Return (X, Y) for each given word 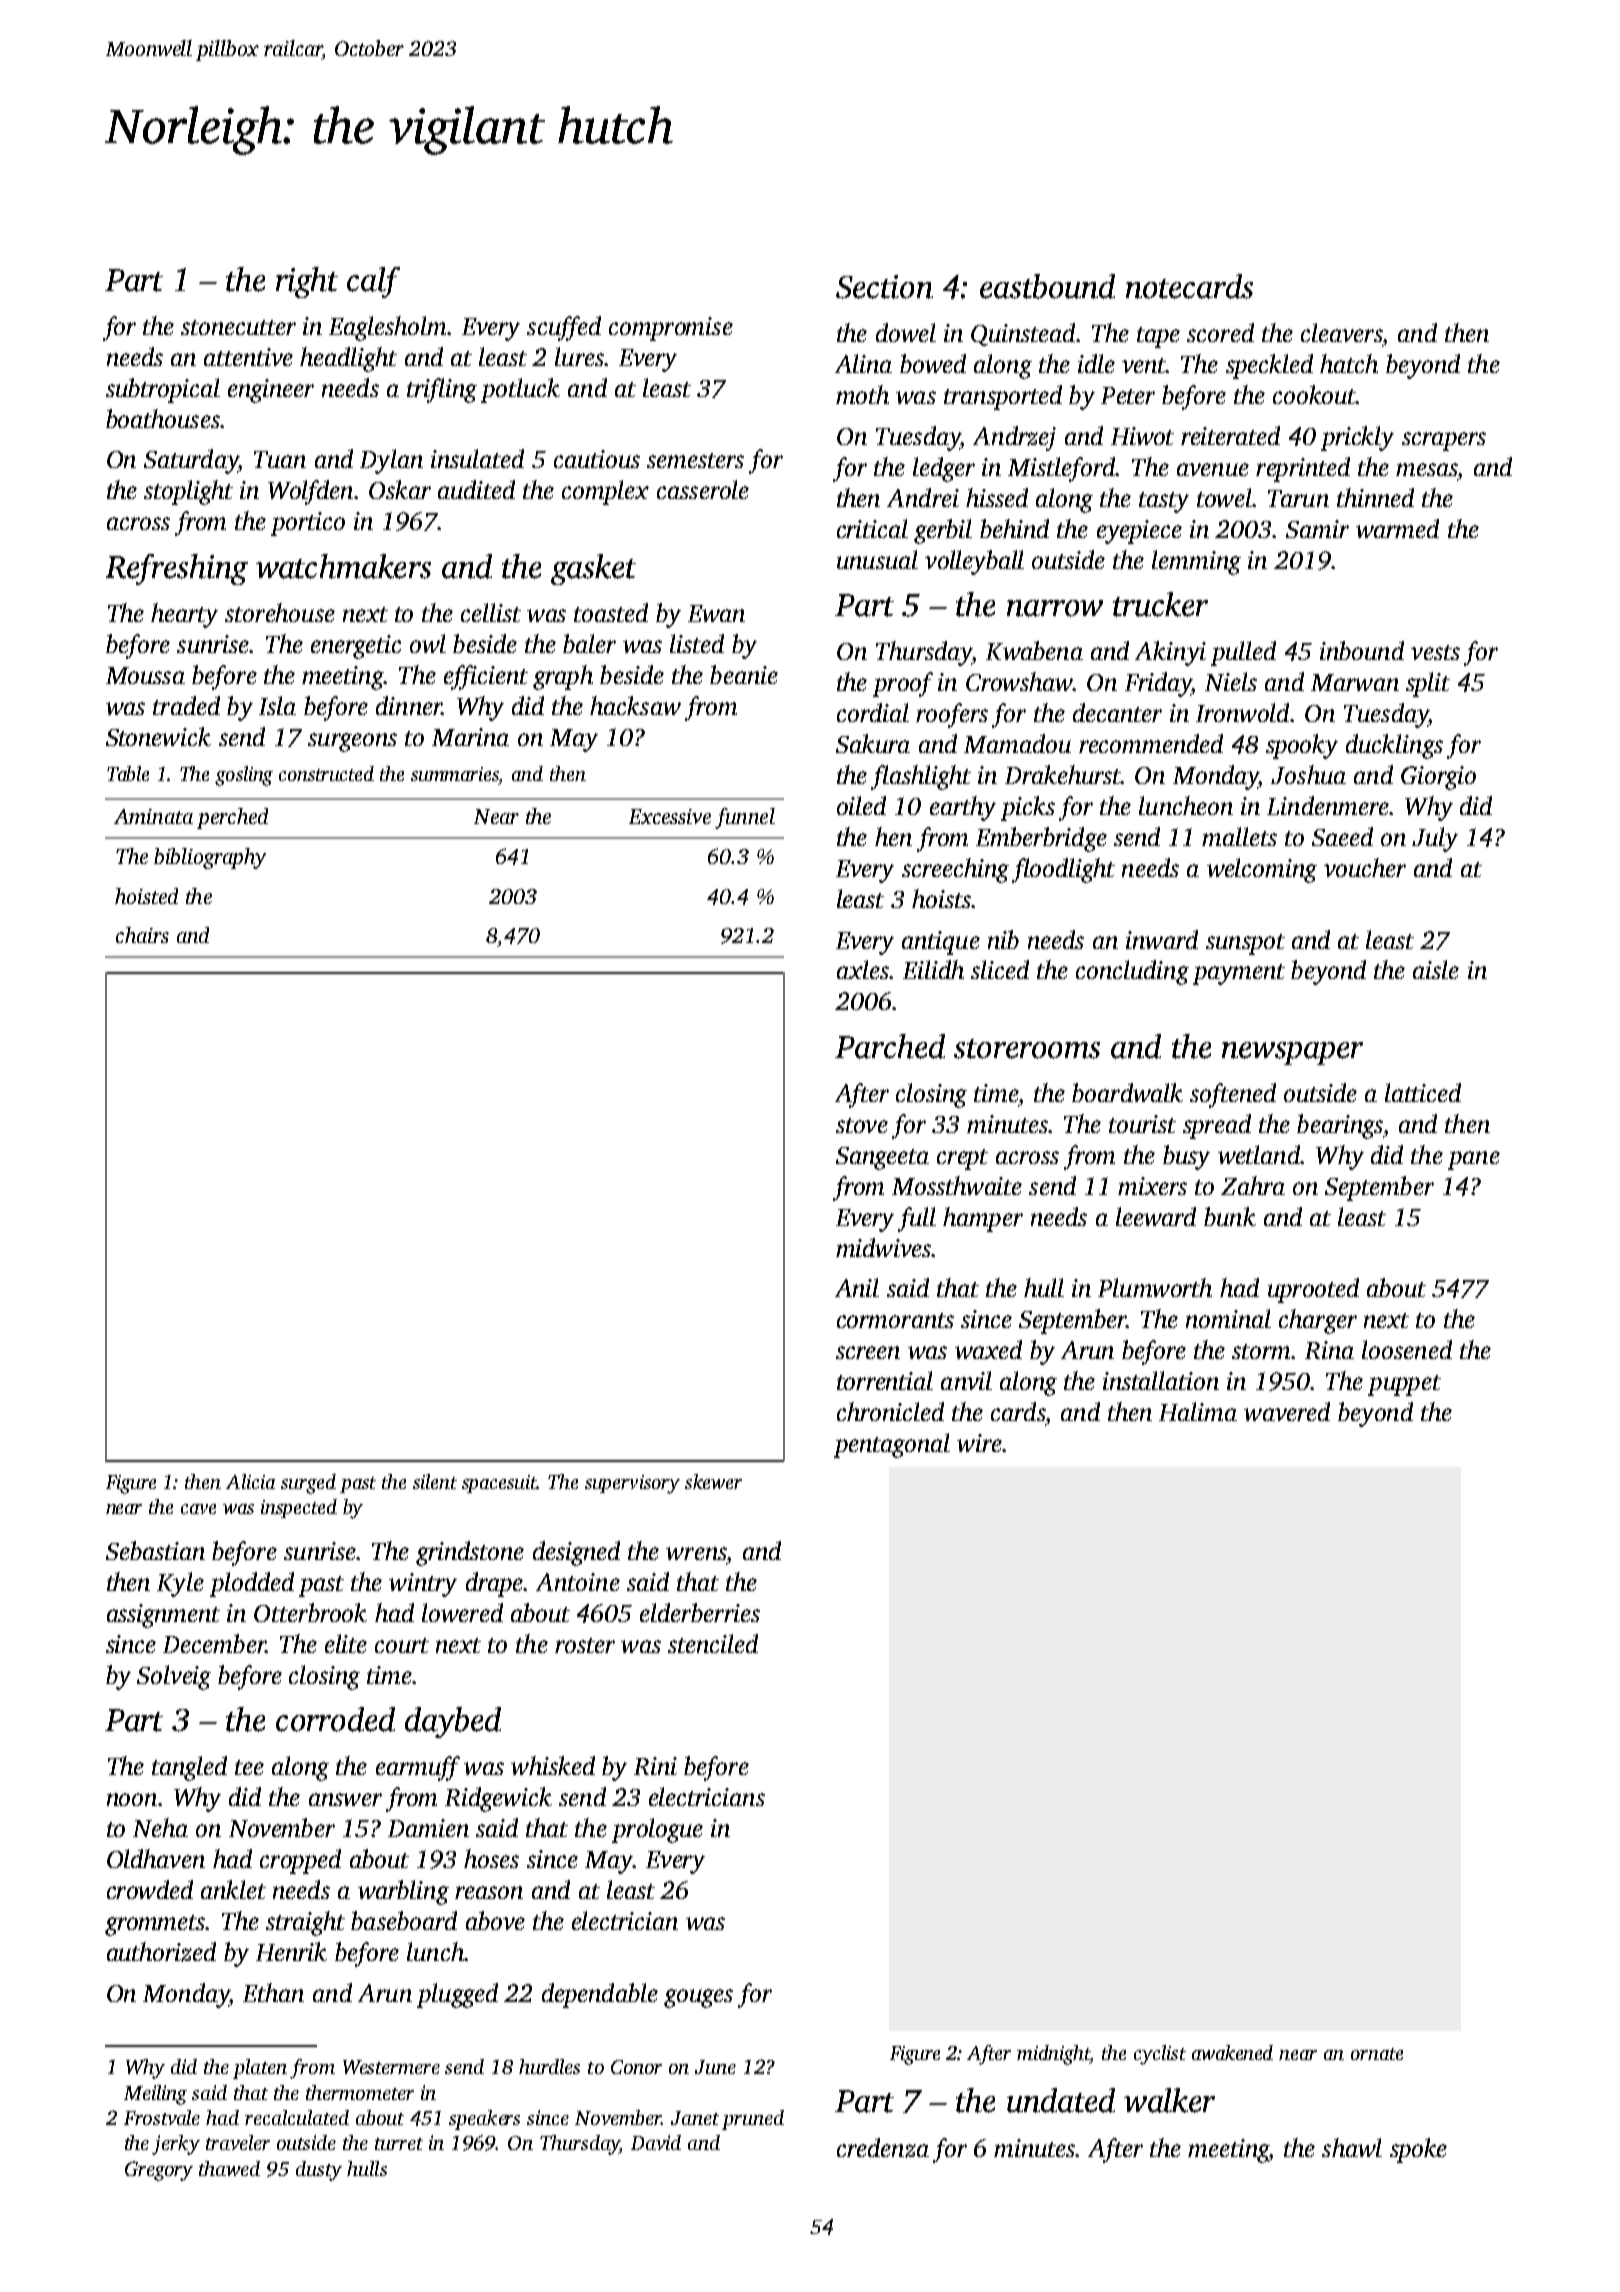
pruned (753, 2120)
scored (1220, 332)
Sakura (873, 743)
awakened (1232, 2052)
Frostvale (162, 2117)
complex (605, 492)
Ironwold (1242, 712)
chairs (142, 935)
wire (979, 1443)
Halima (1198, 1411)
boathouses (163, 418)
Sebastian (155, 1550)
